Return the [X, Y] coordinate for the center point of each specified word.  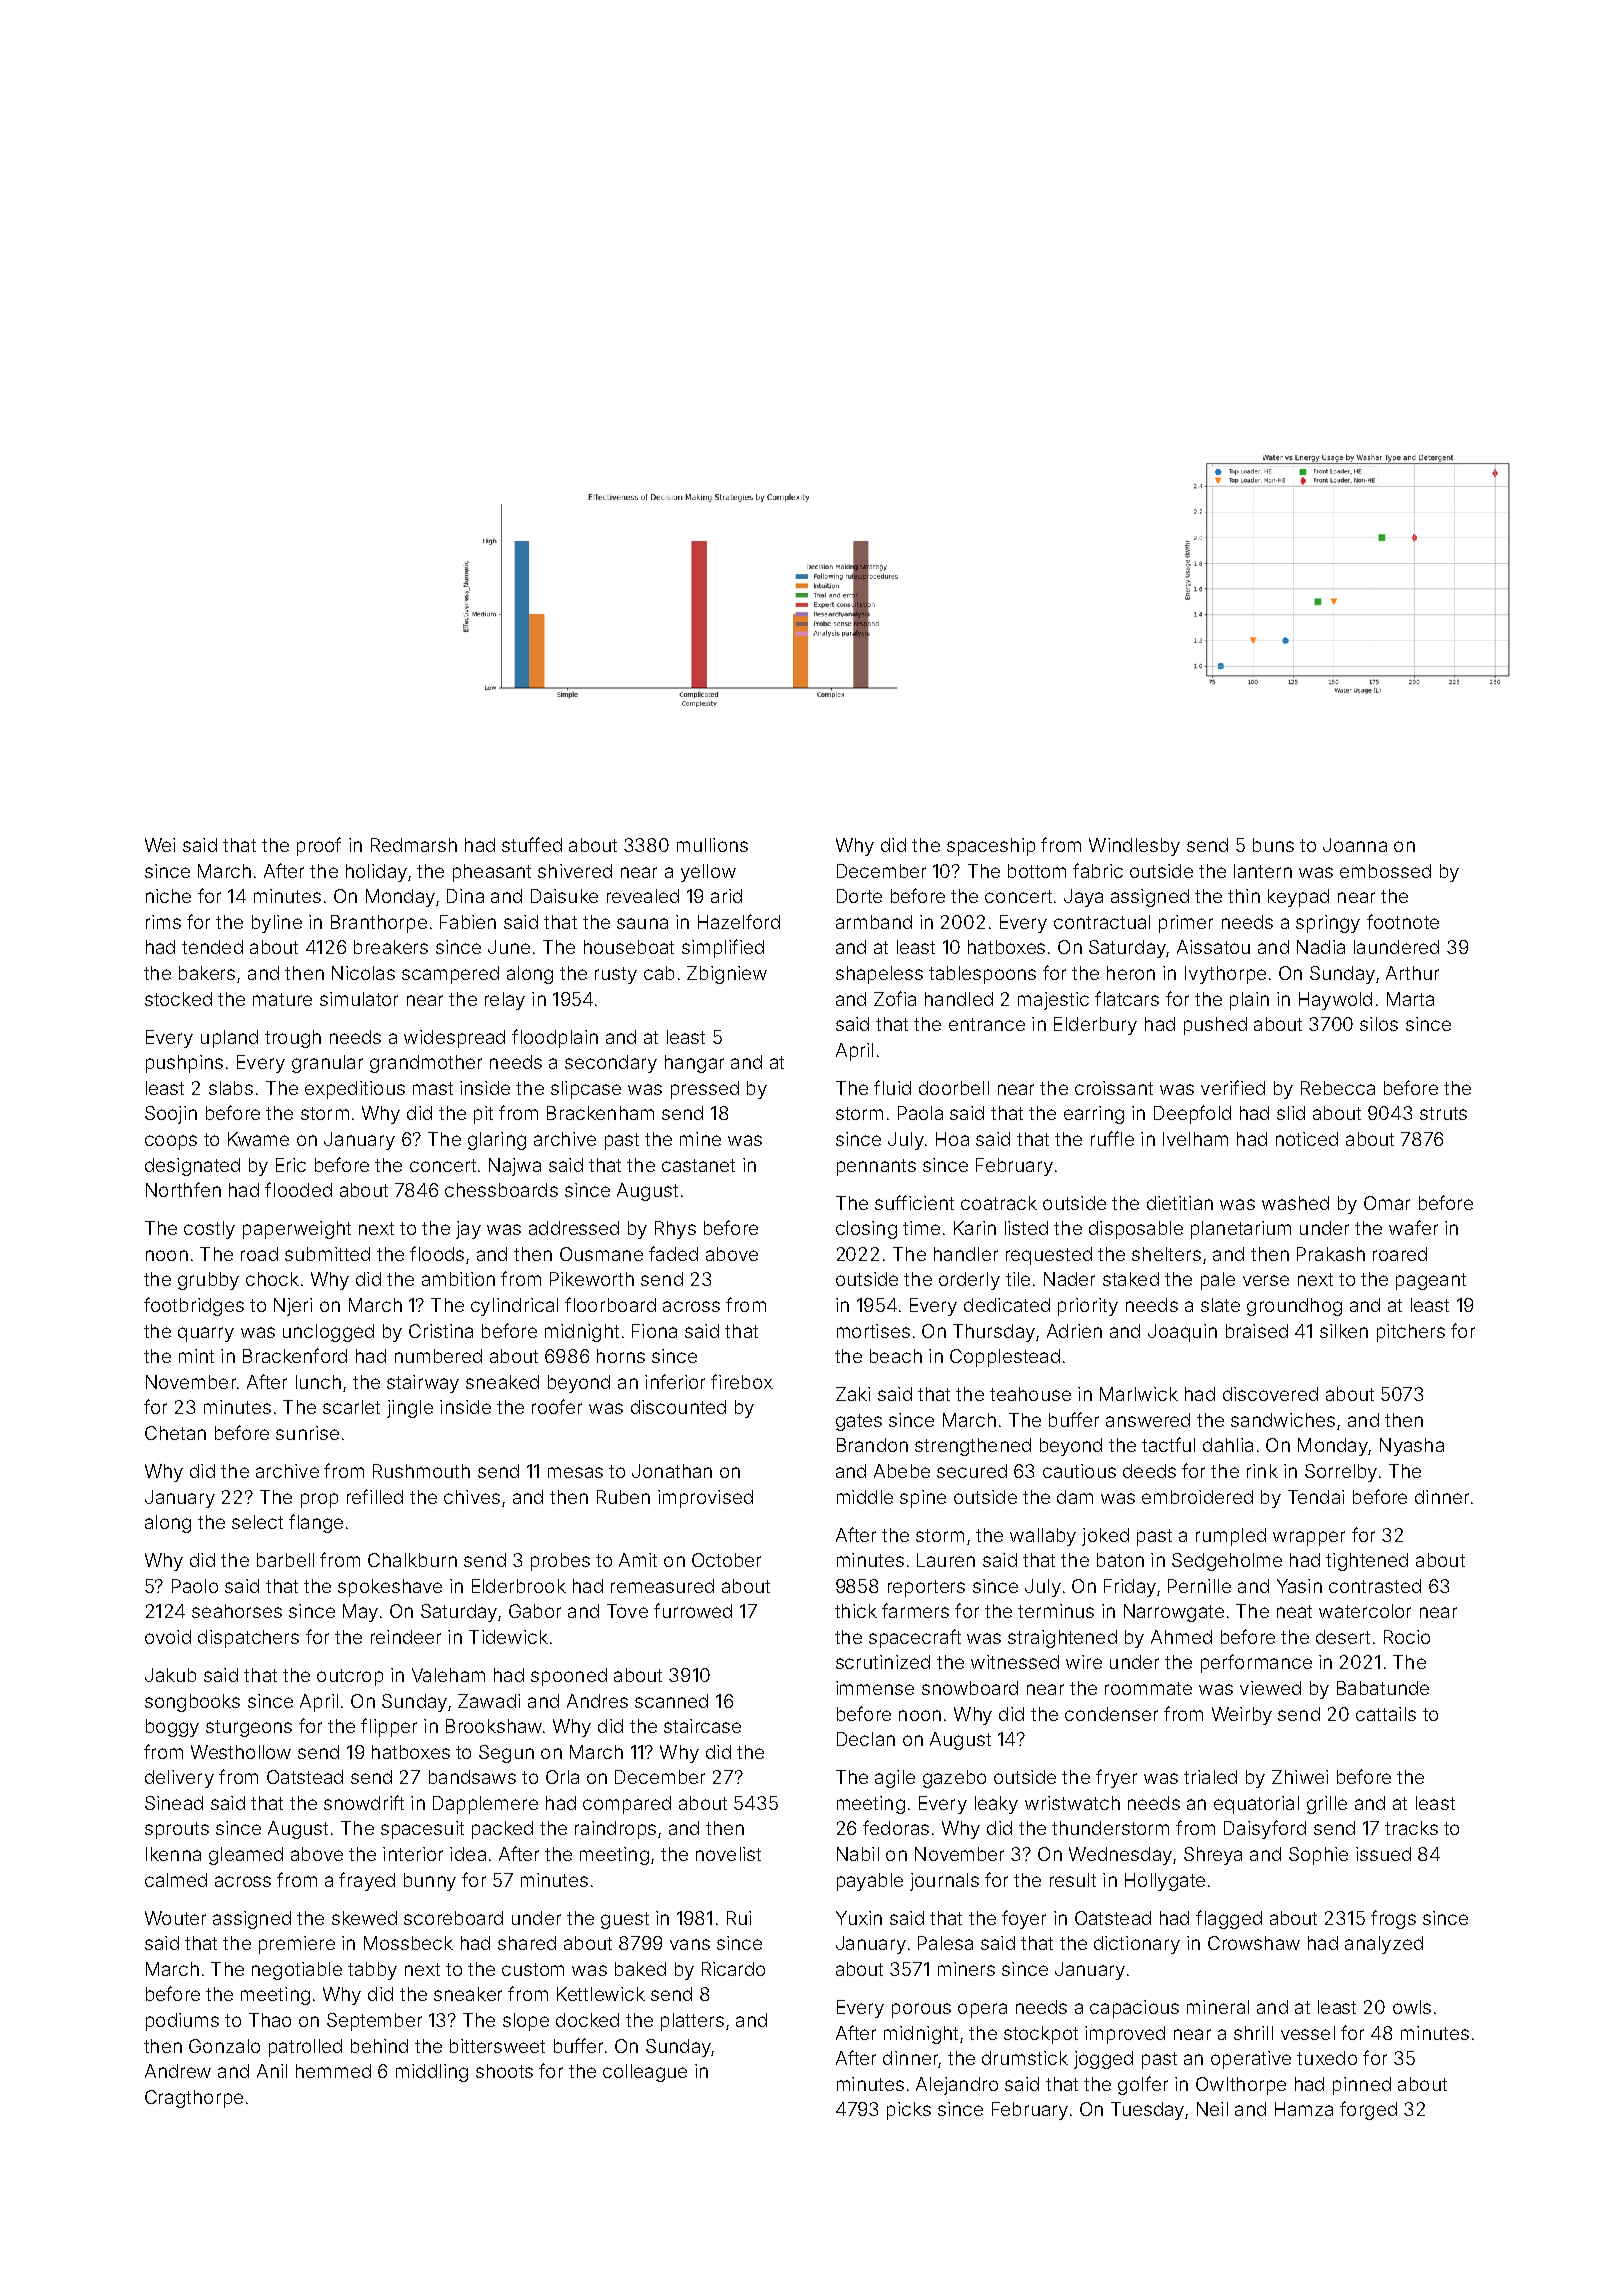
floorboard [610, 1304]
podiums [182, 2022]
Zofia [895, 998]
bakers [207, 973]
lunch [318, 1382]
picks [909, 2111]
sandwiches [1283, 1420]
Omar [1387, 1203]
